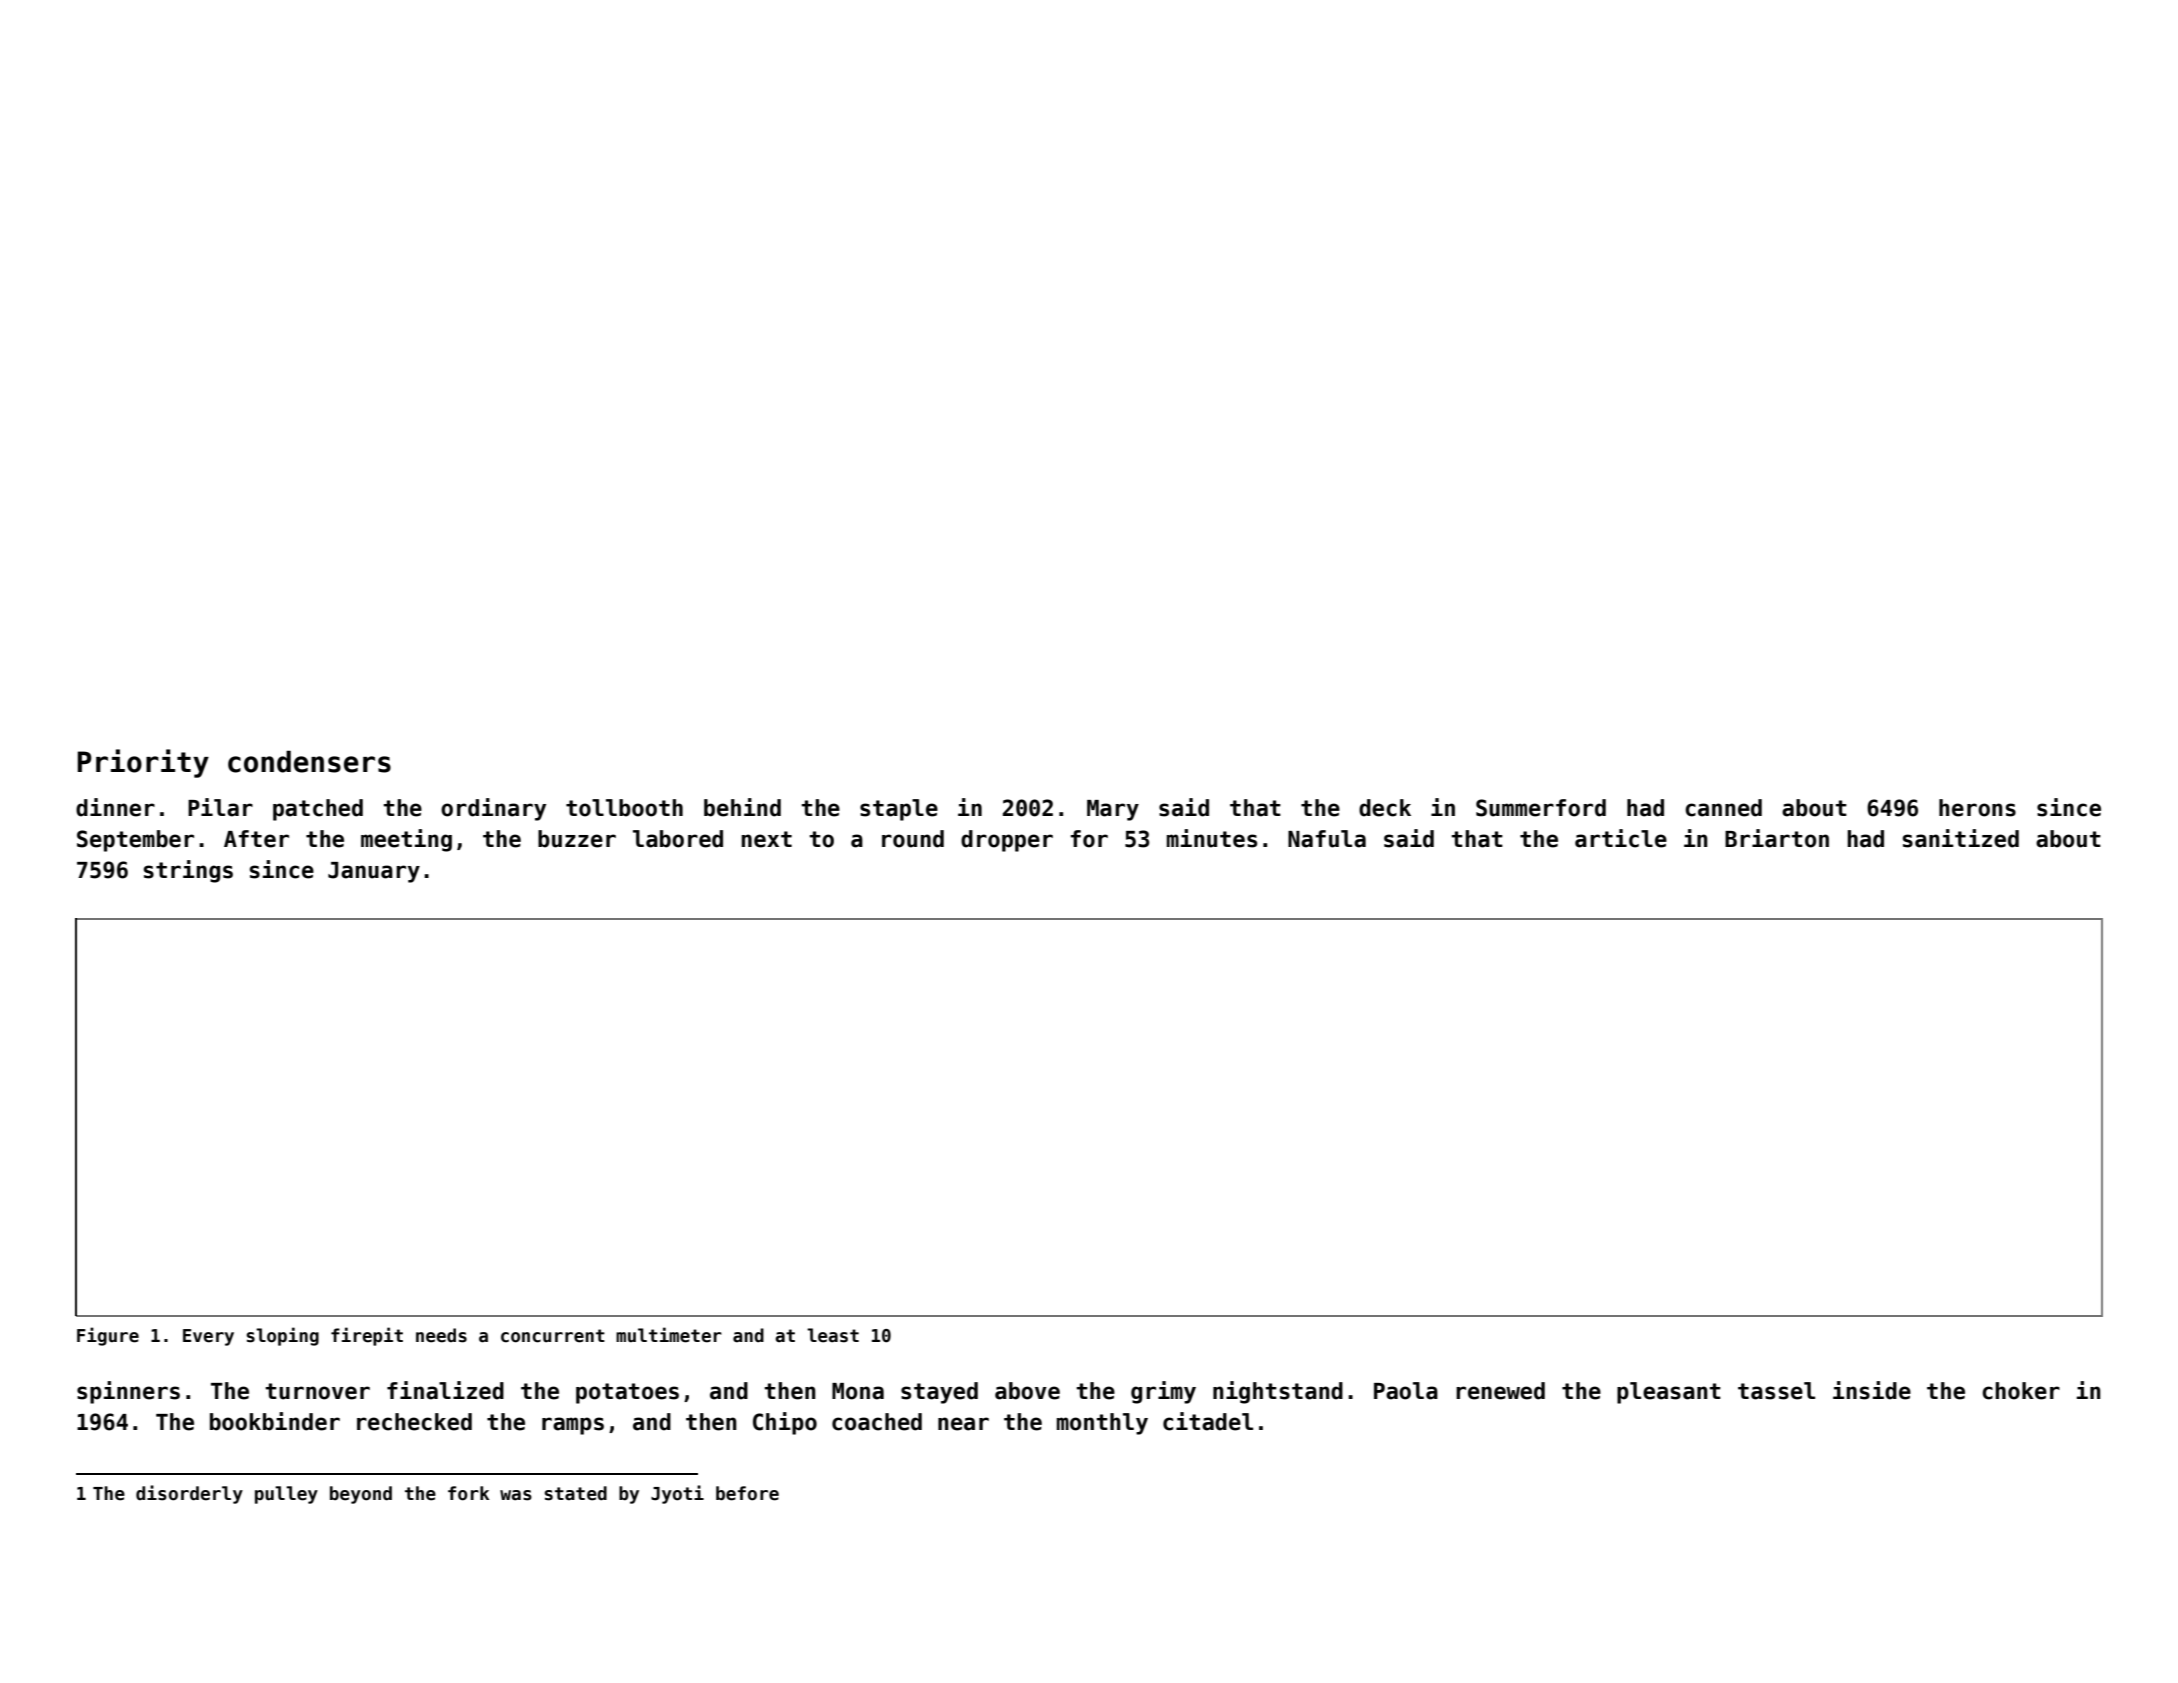  I want to click on Briarton, so click(1777, 838).
